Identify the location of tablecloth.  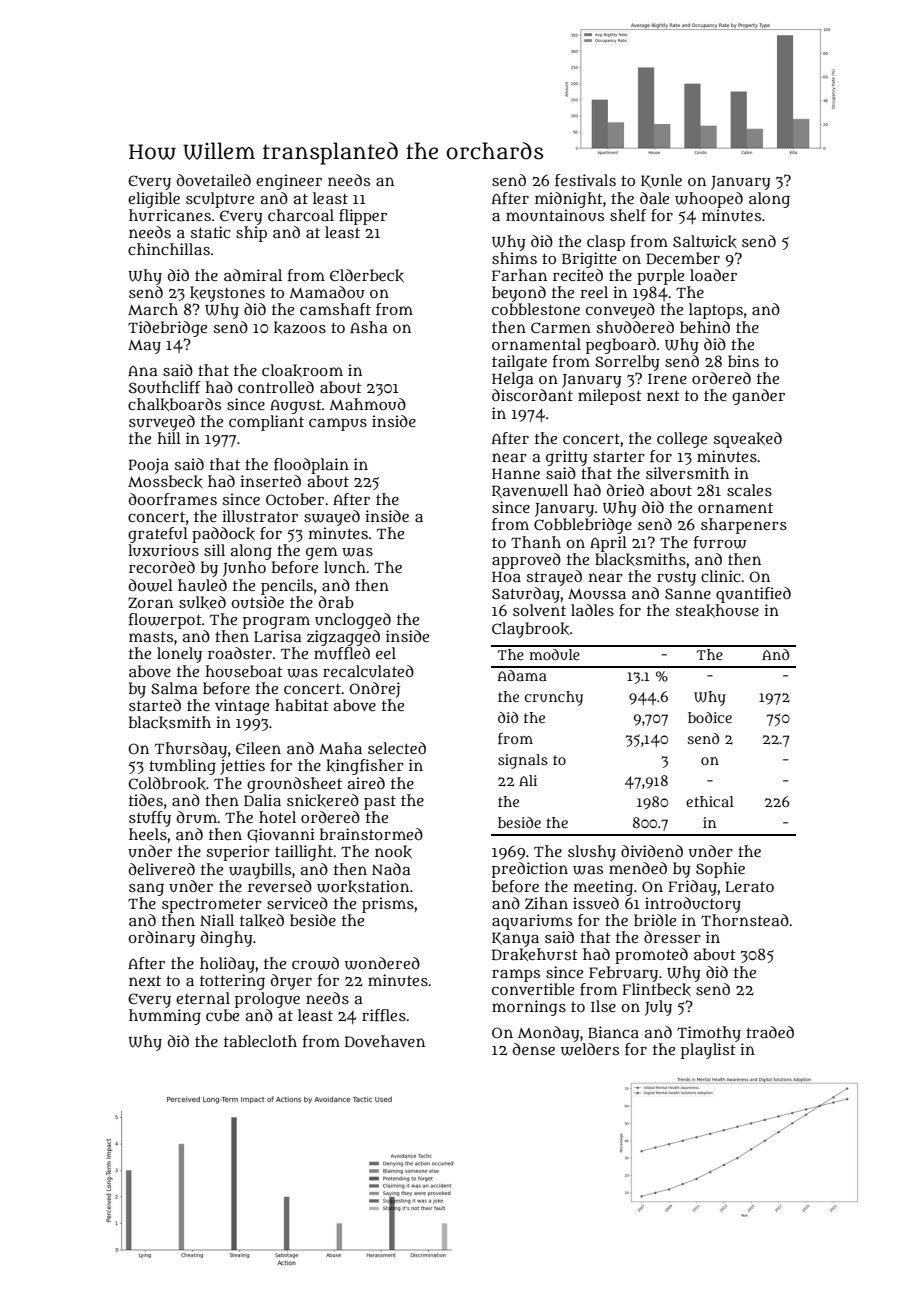
(260, 1041).
